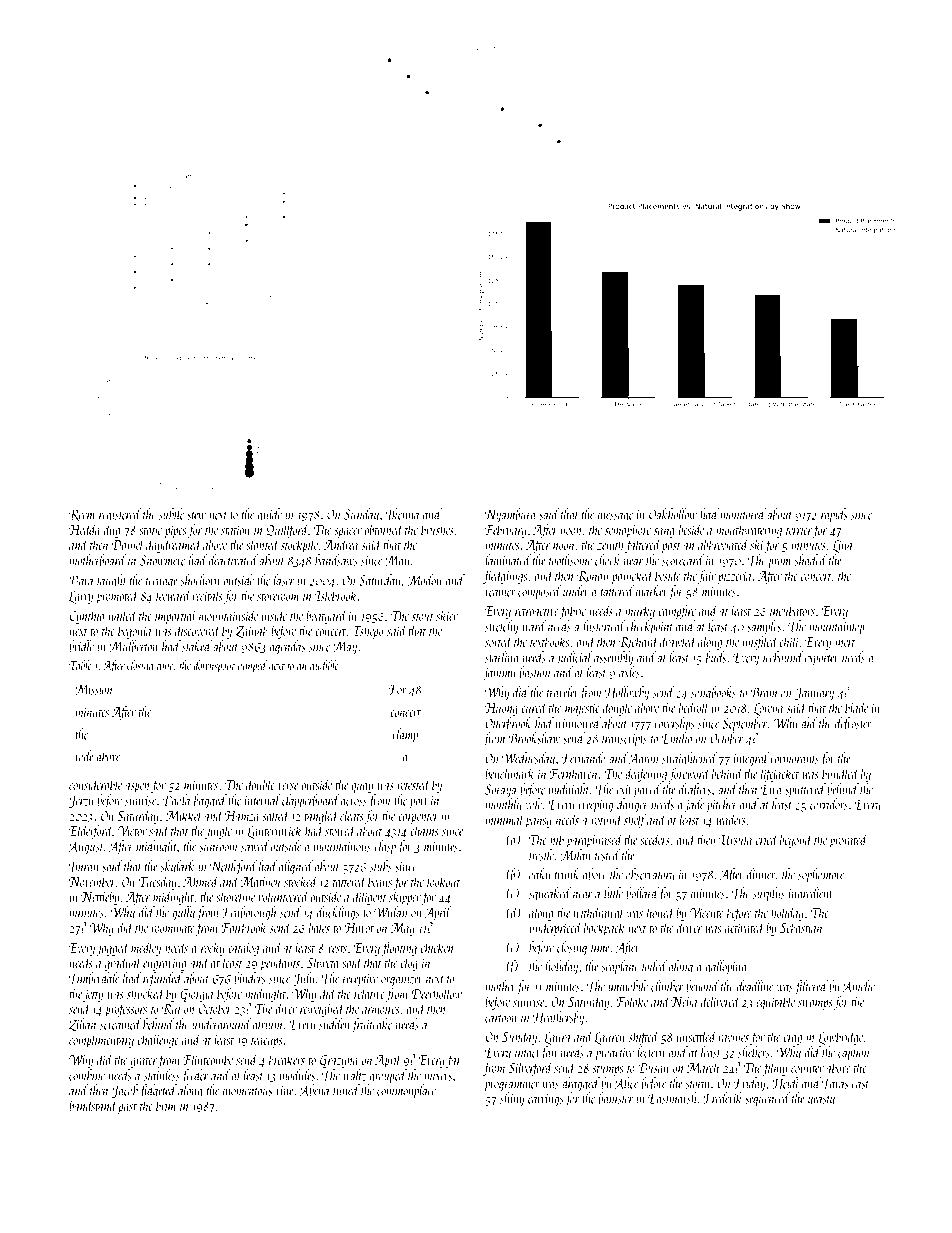 This image has height=1233, width=952. What do you see at coordinates (171, 514) in the image?
I see `subtle` at bounding box center [171, 514].
